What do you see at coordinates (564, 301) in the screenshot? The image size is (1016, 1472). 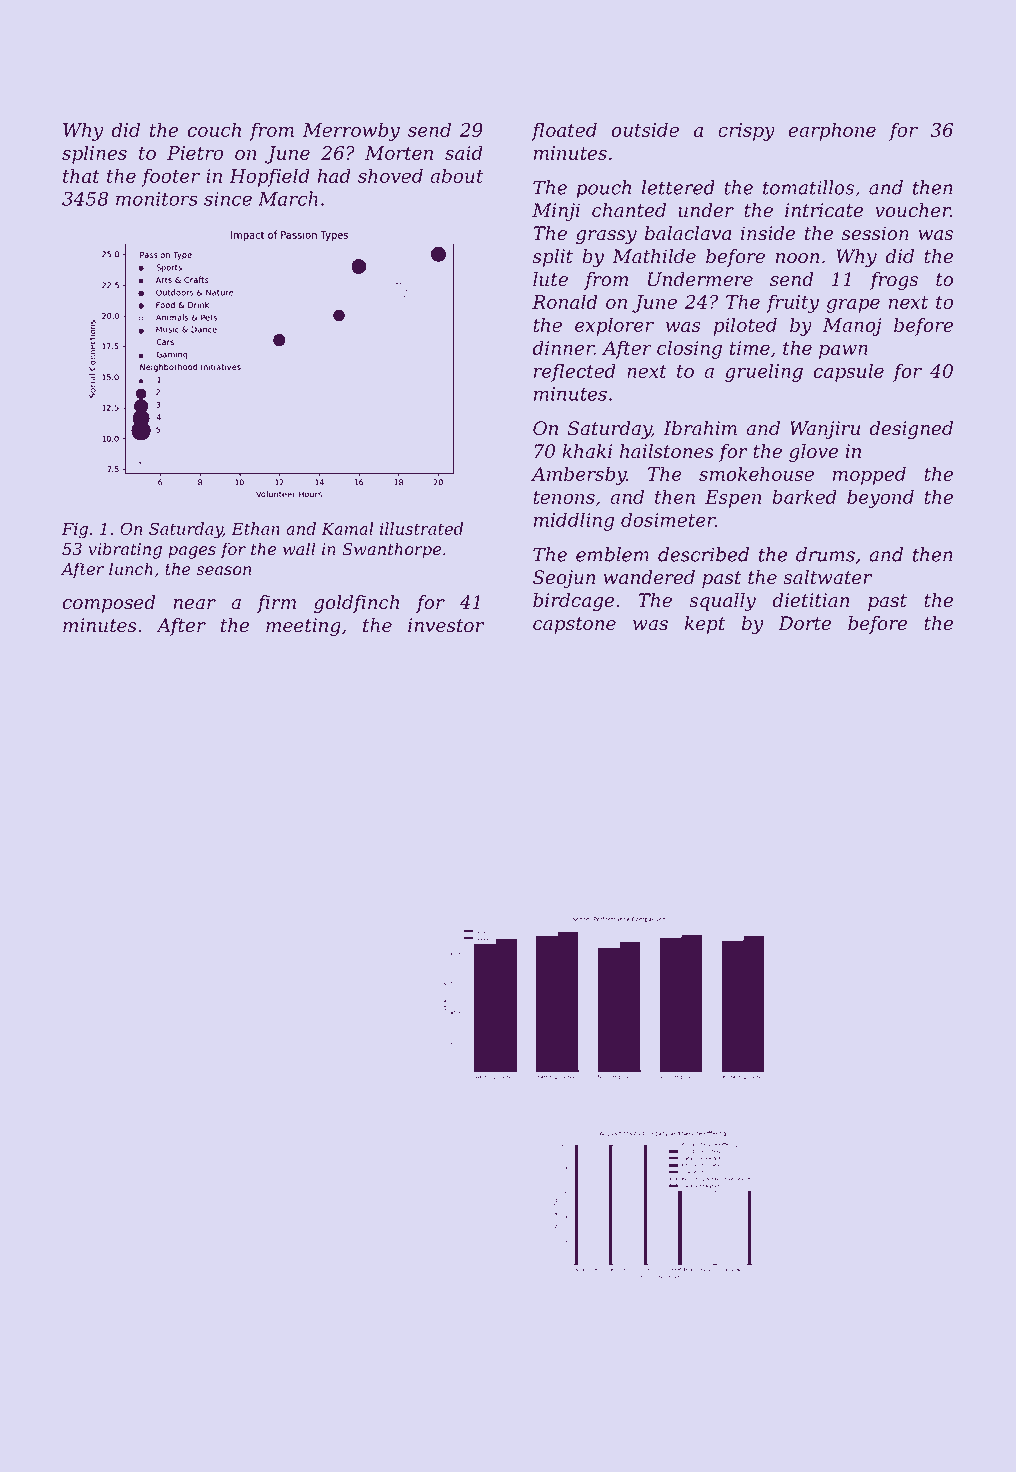 I see `Ronald` at bounding box center [564, 301].
